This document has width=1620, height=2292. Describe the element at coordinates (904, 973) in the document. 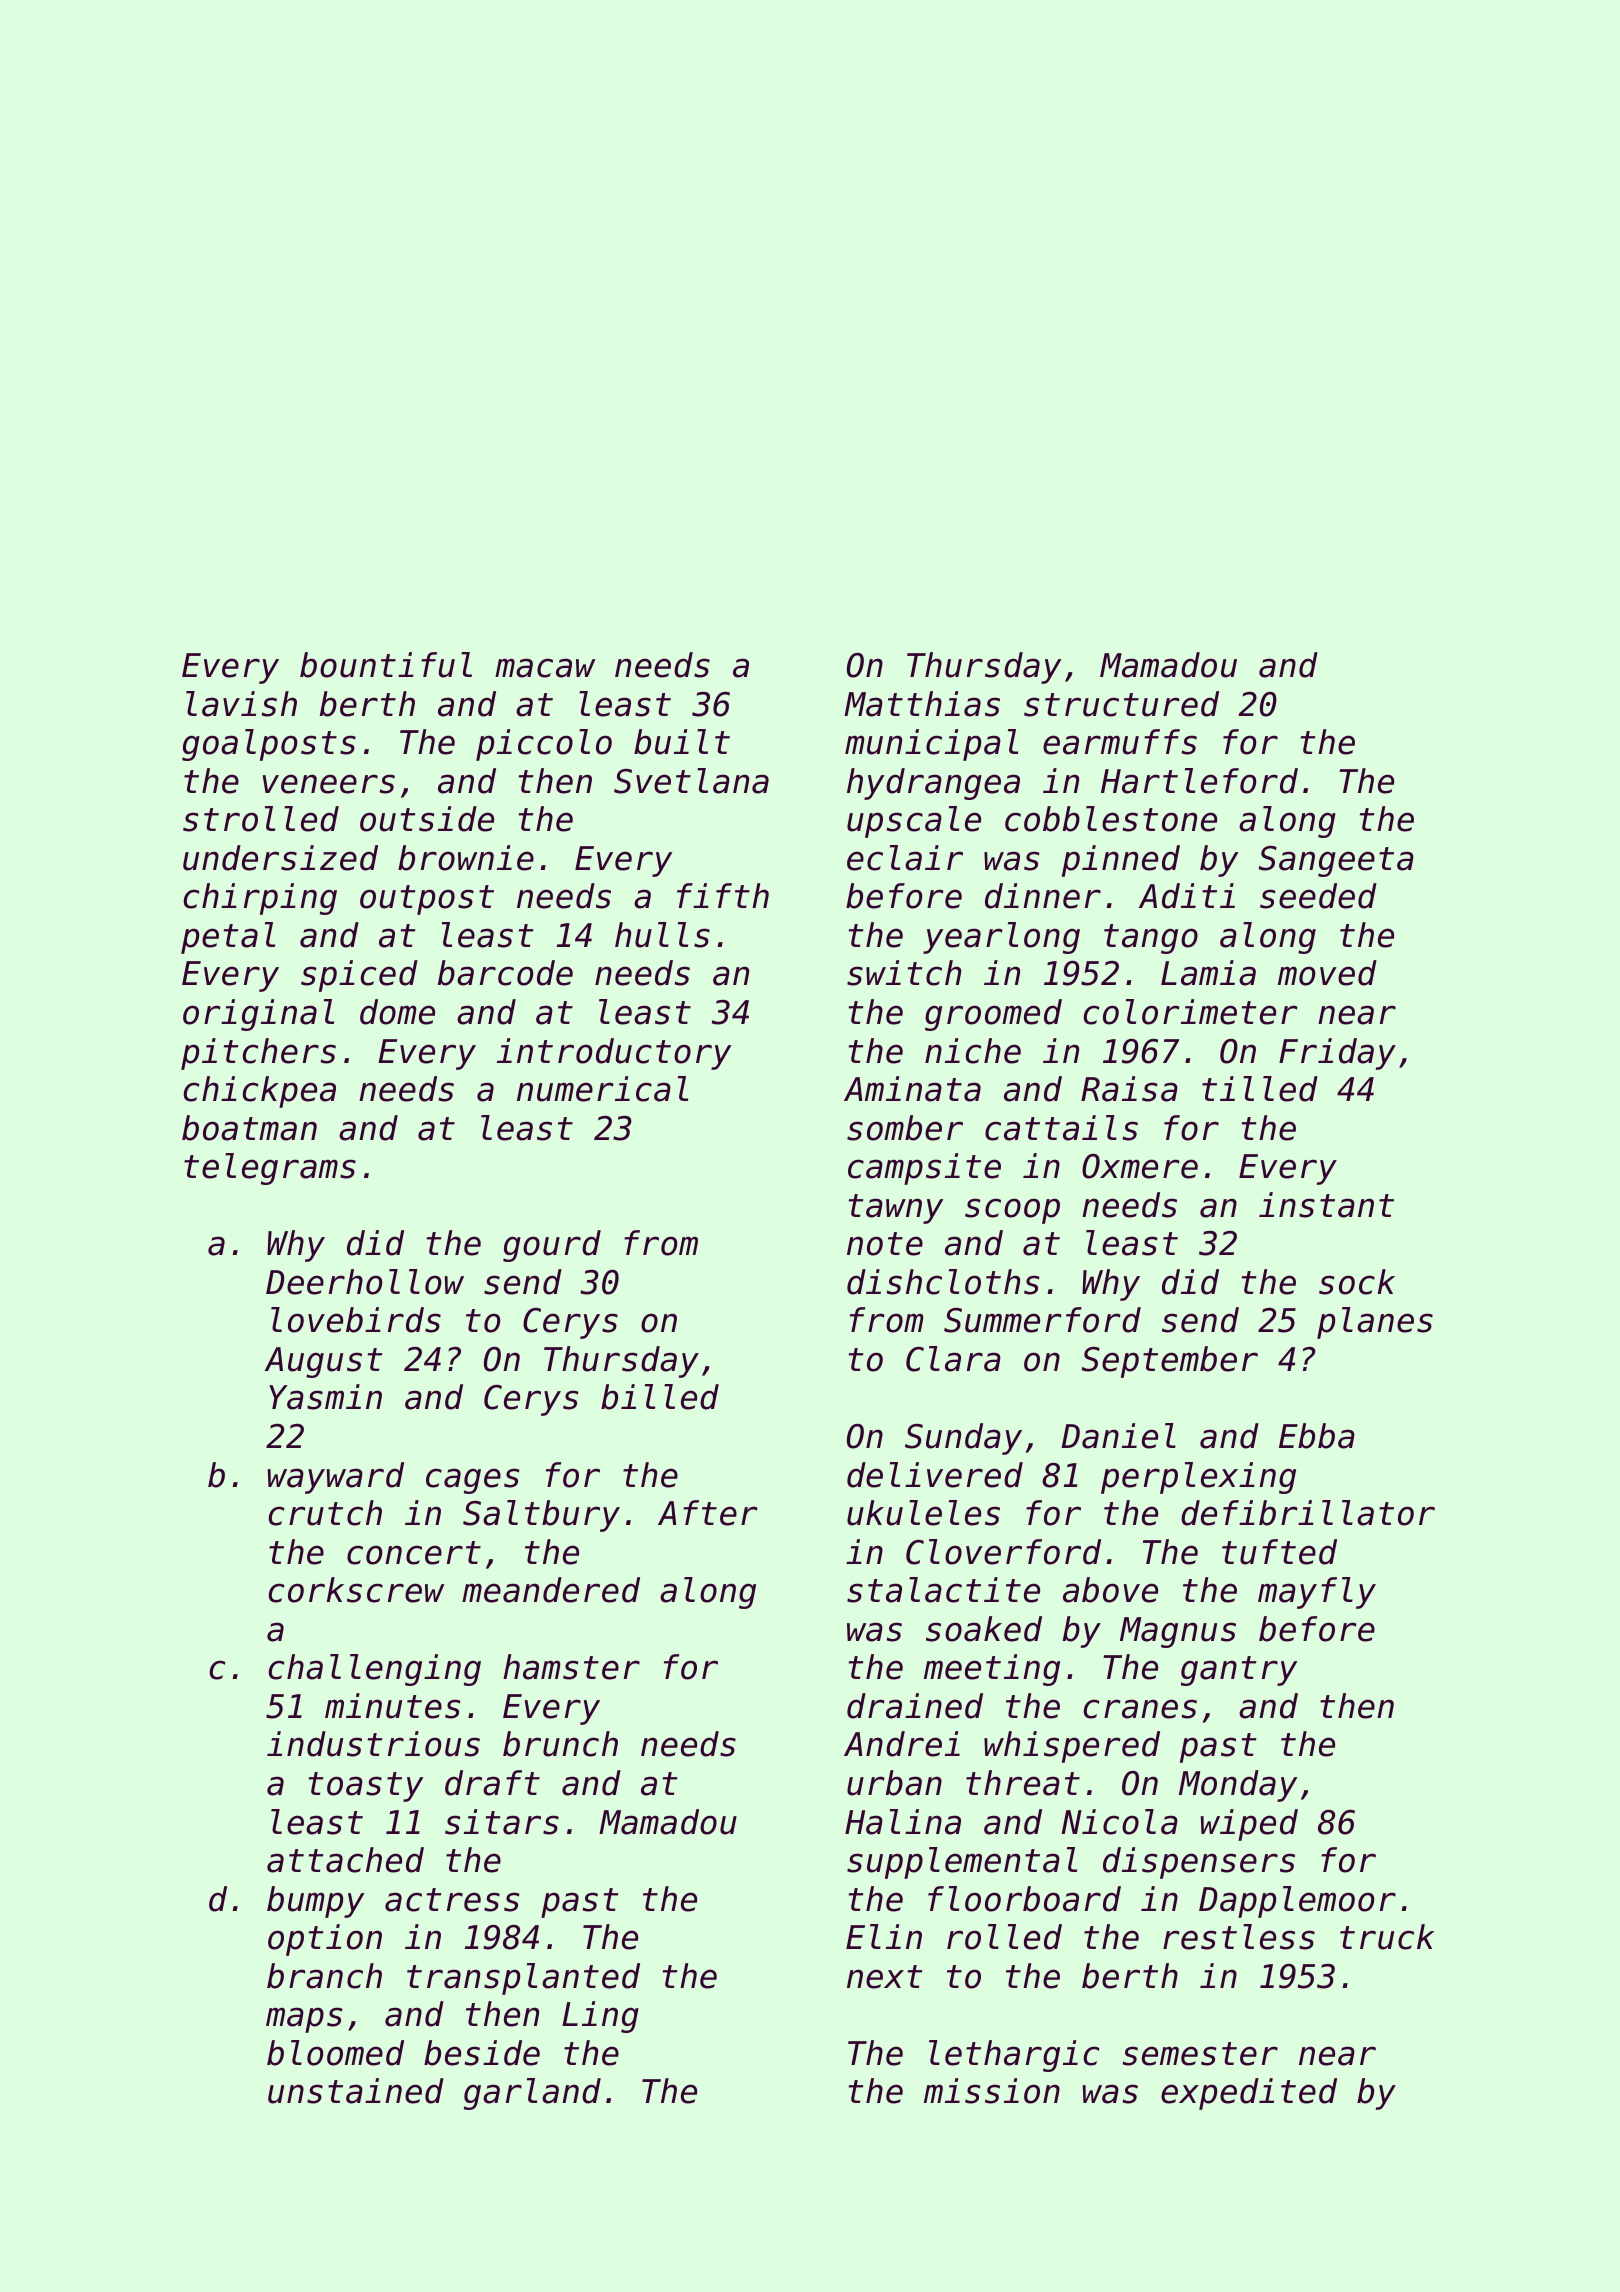

I see `switch` at that location.
